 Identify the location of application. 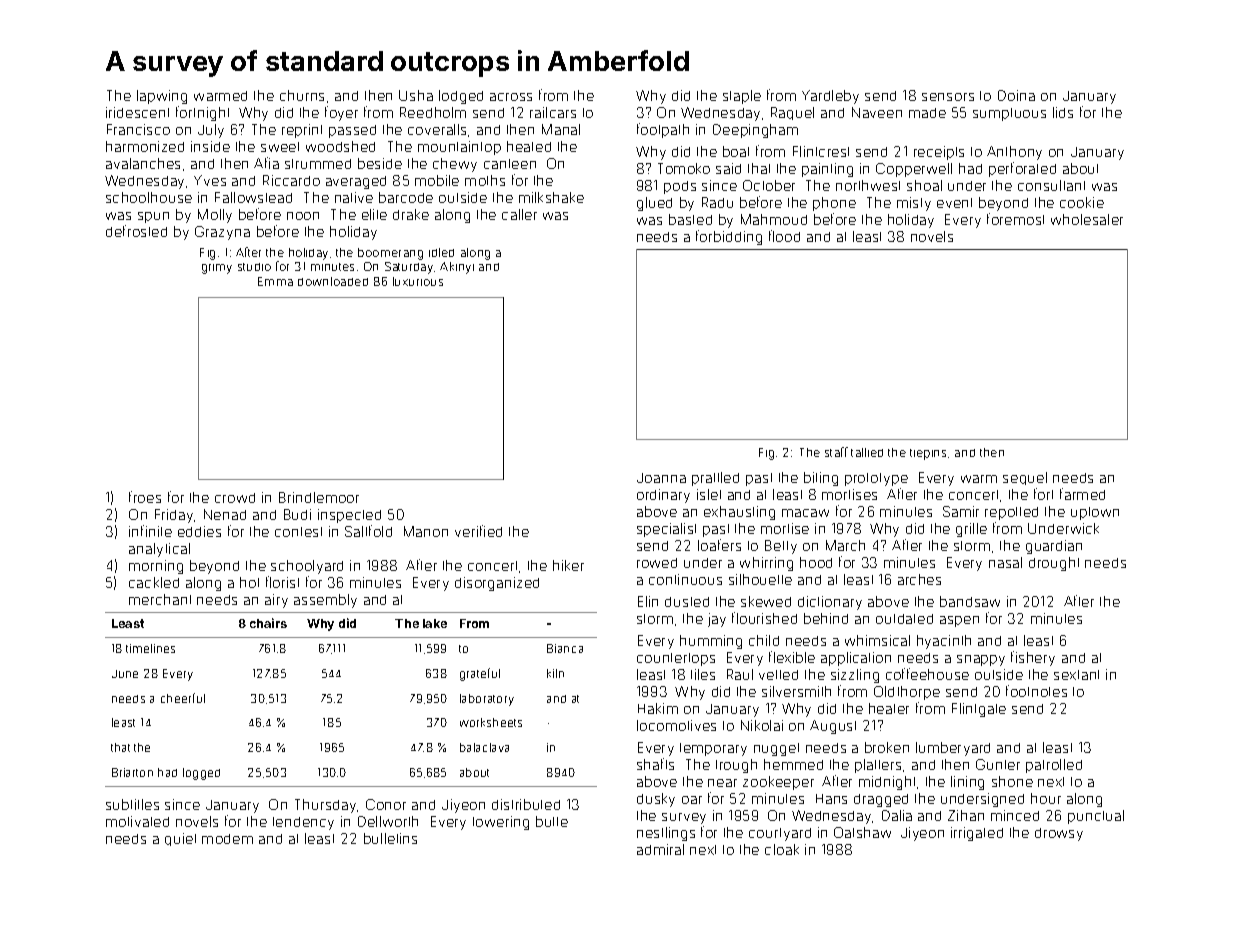
(856, 659).
